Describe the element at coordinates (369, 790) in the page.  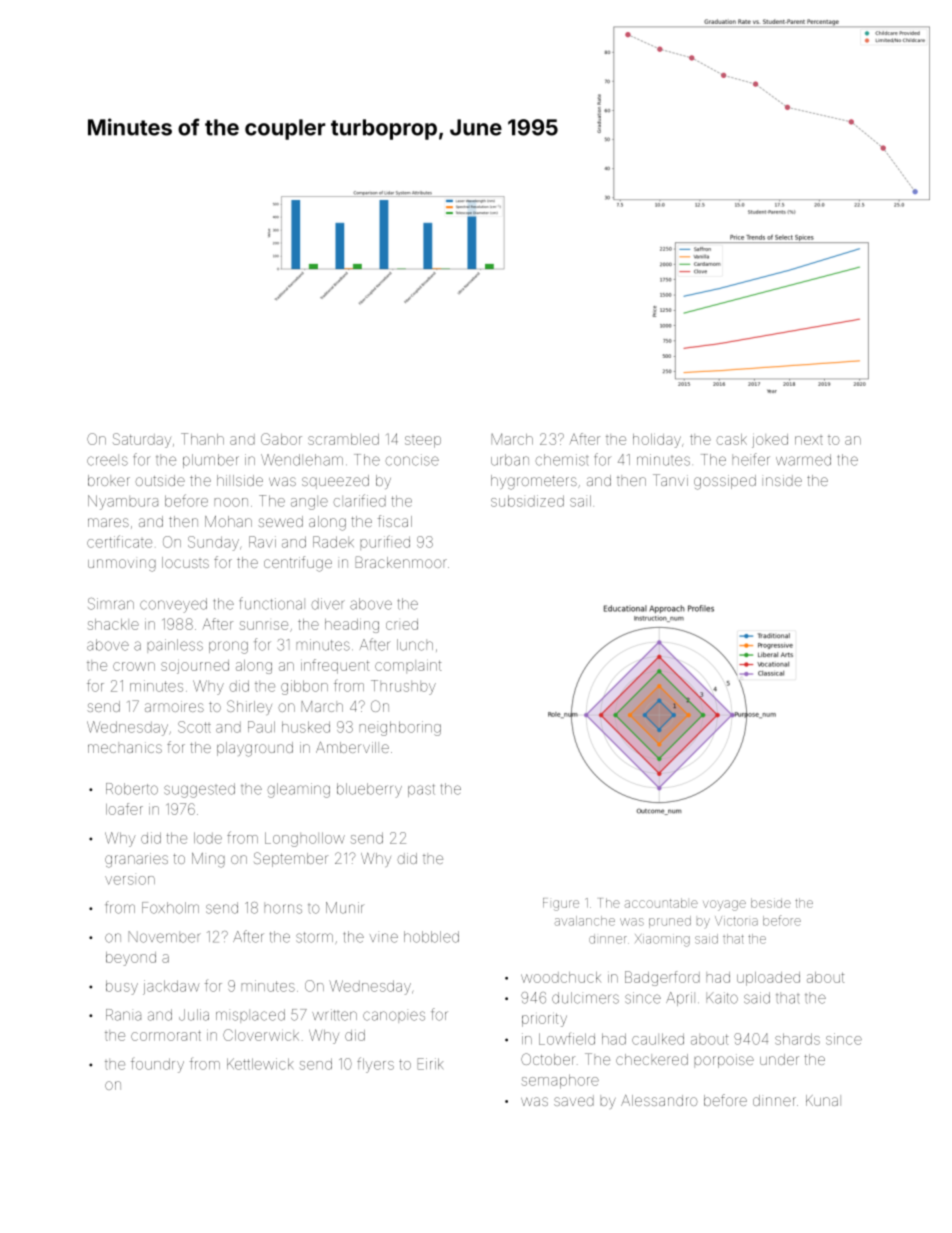
I see `blueberry` at that location.
